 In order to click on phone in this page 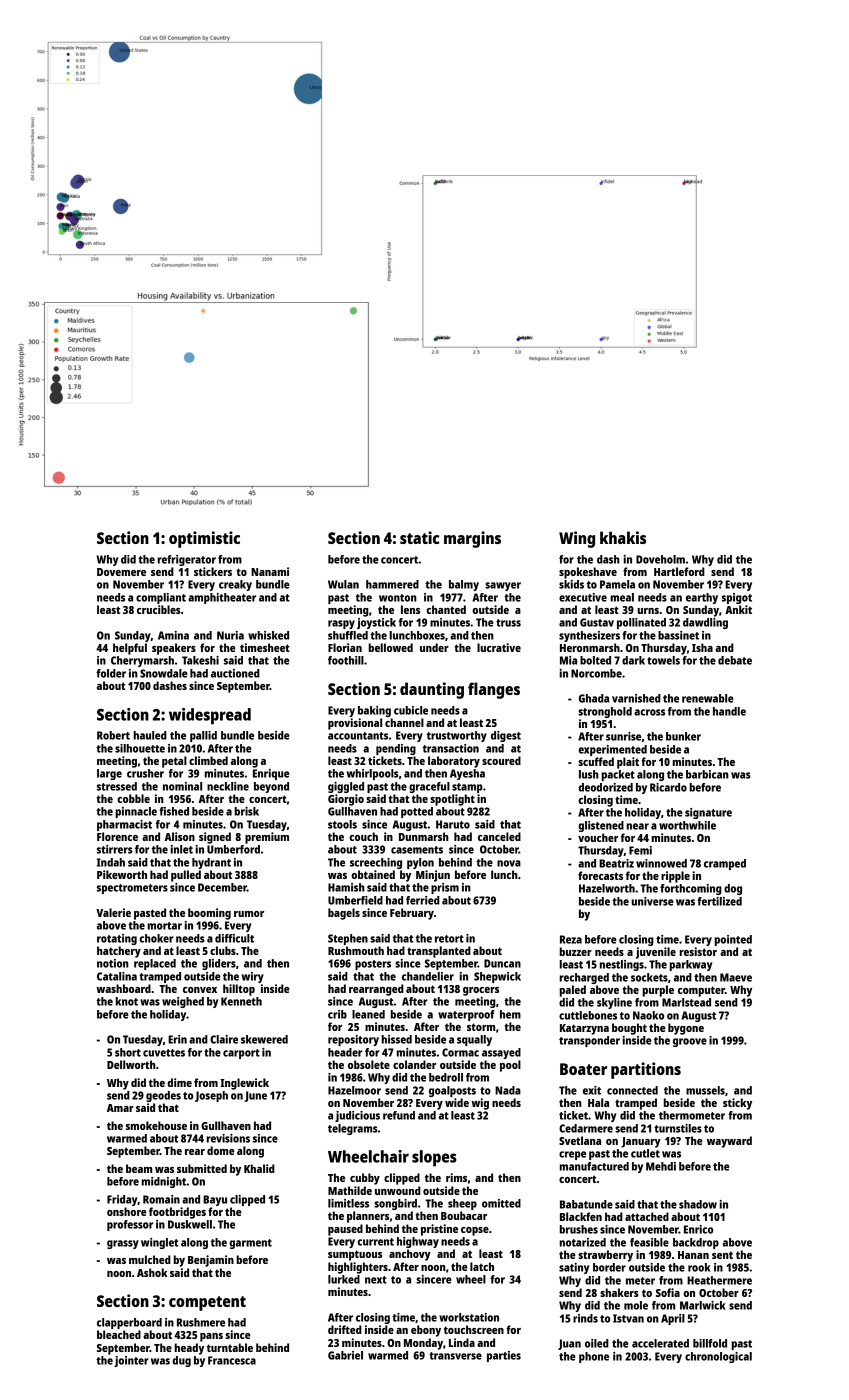, I will do `click(594, 1357)`.
